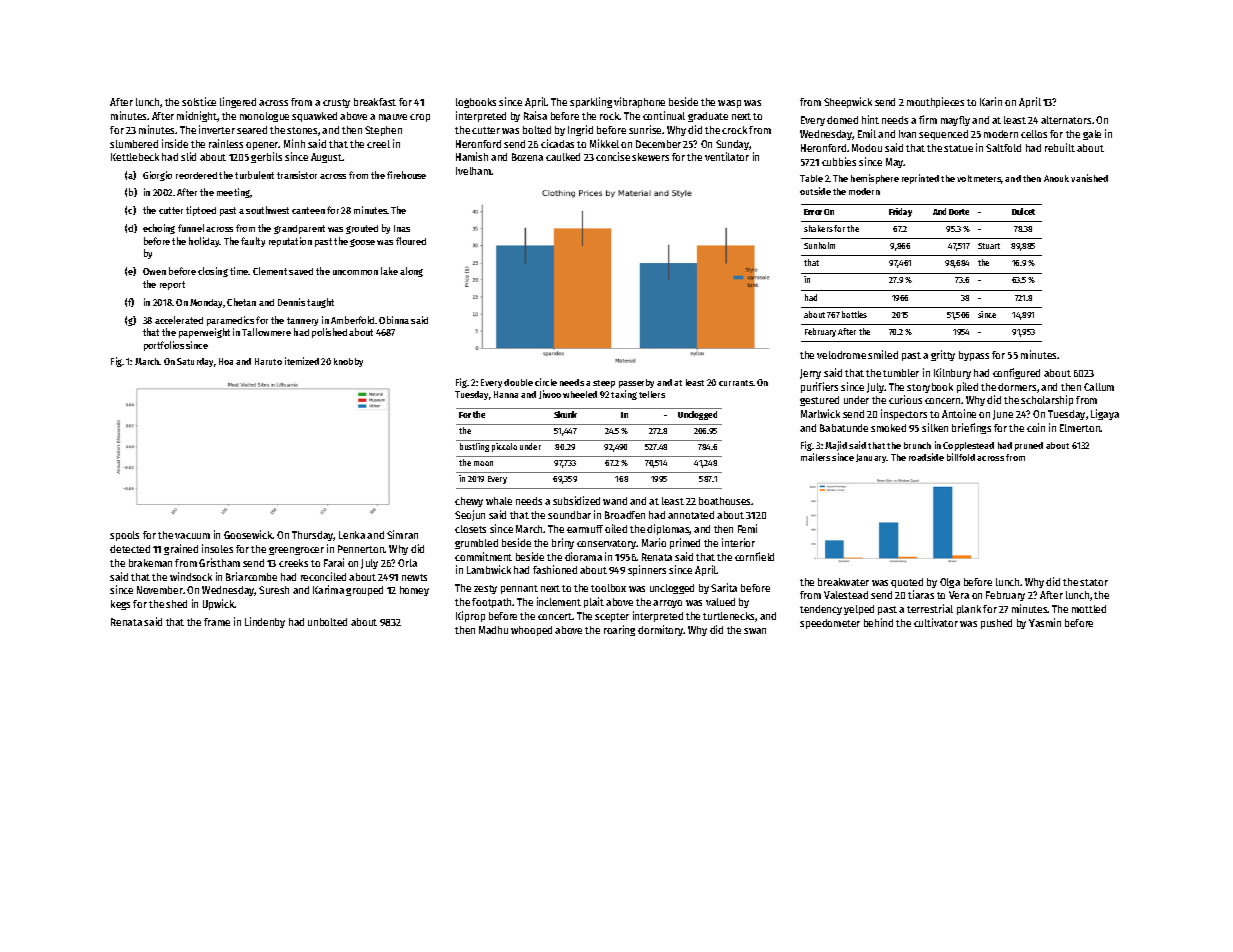 This screenshot has width=1233, height=952. What do you see at coordinates (619, 630) in the screenshot?
I see `roaring` at bounding box center [619, 630].
